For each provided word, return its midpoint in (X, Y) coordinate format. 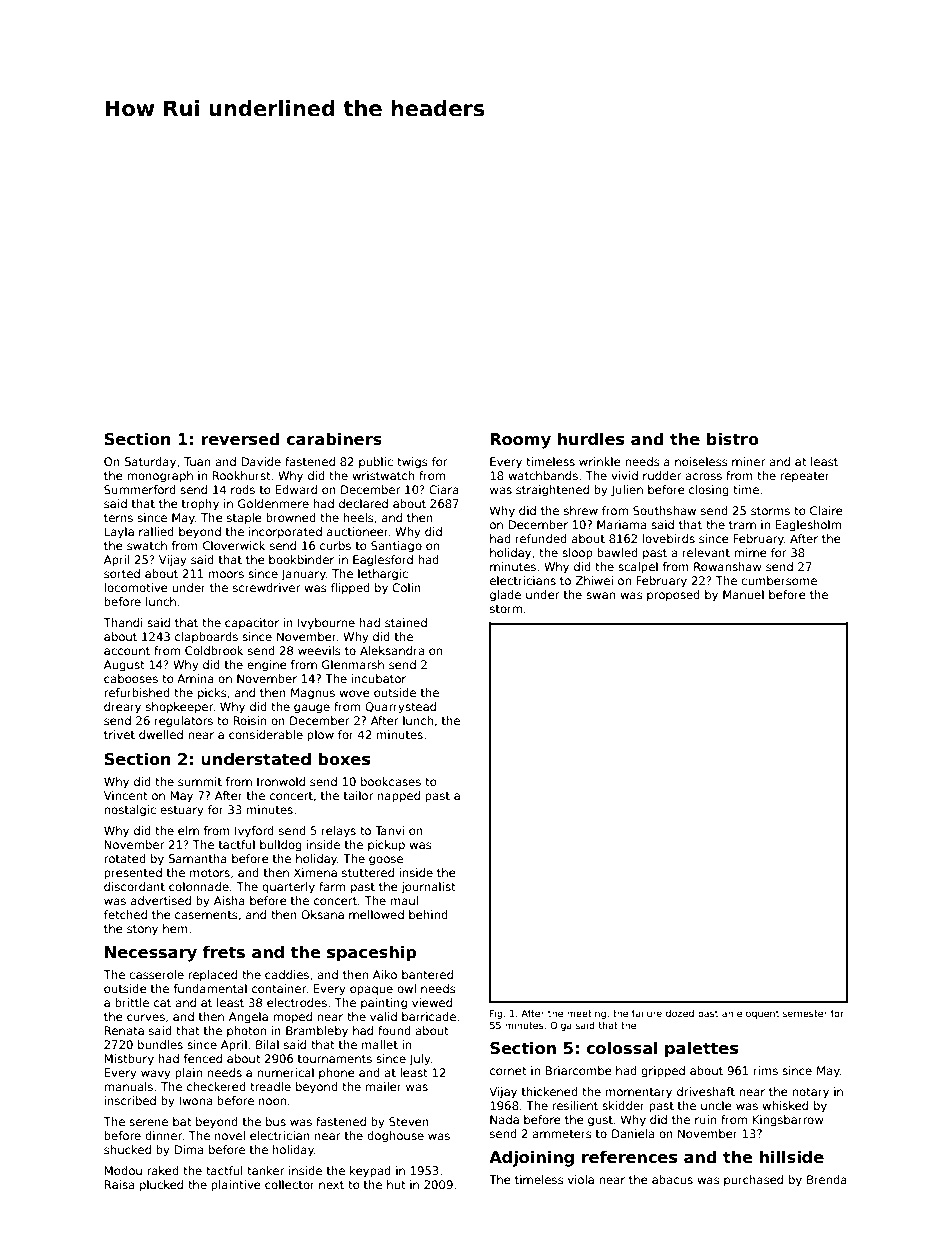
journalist (428, 888)
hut (396, 1184)
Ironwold (281, 781)
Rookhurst (241, 475)
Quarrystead (400, 708)
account (127, 651)
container (279, 988)
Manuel (743, 594)
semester (805, 1013)
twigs (412, 463)
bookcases (391, 781)
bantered (427, 974)
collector (290, 1184)
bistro (733, 439)
